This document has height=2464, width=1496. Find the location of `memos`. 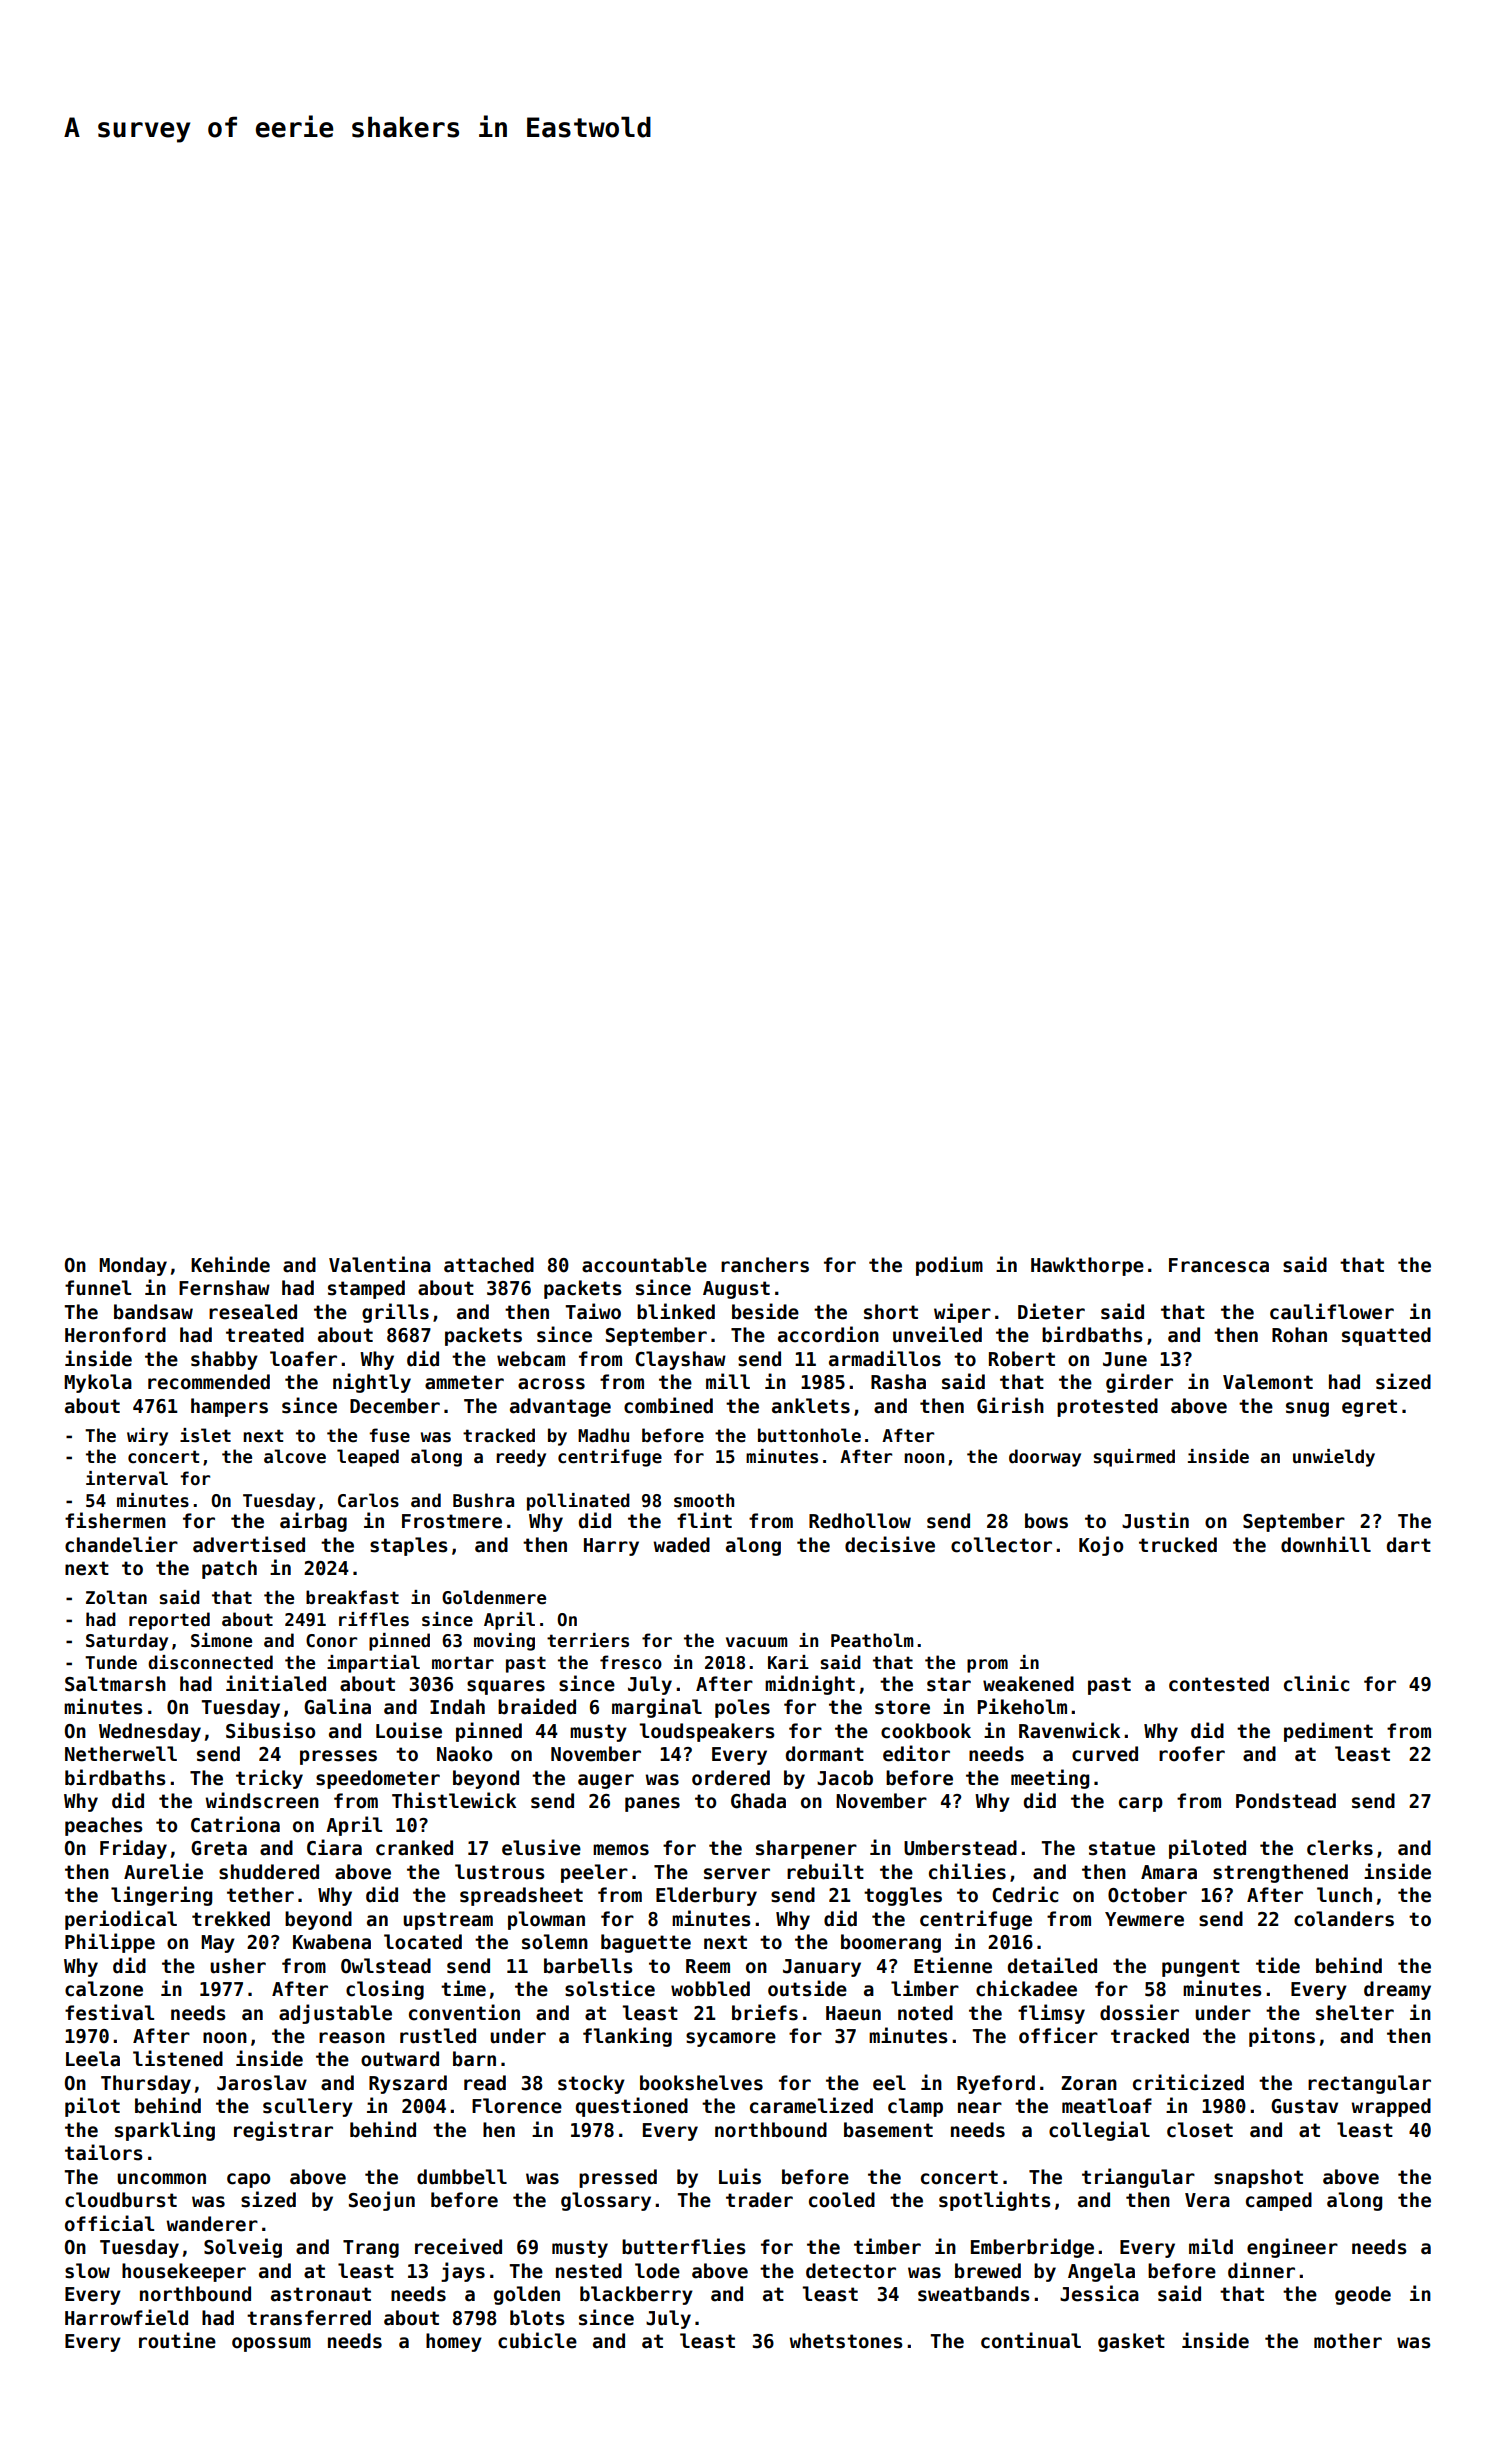

memos is located at coordinates (621, 1850).
